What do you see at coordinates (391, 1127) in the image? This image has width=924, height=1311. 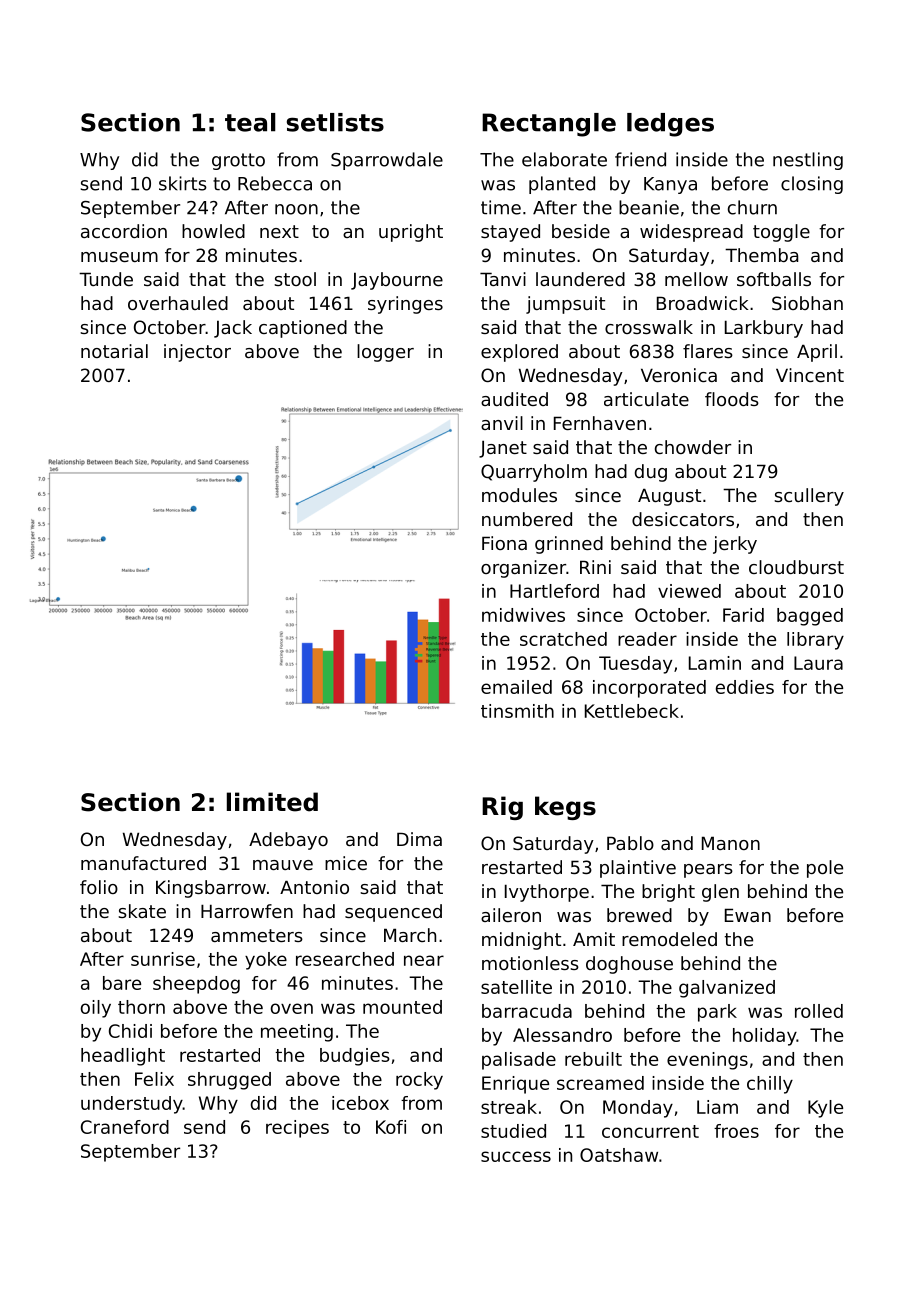 I see `Kofi` at bounding box center [391, 1127].
